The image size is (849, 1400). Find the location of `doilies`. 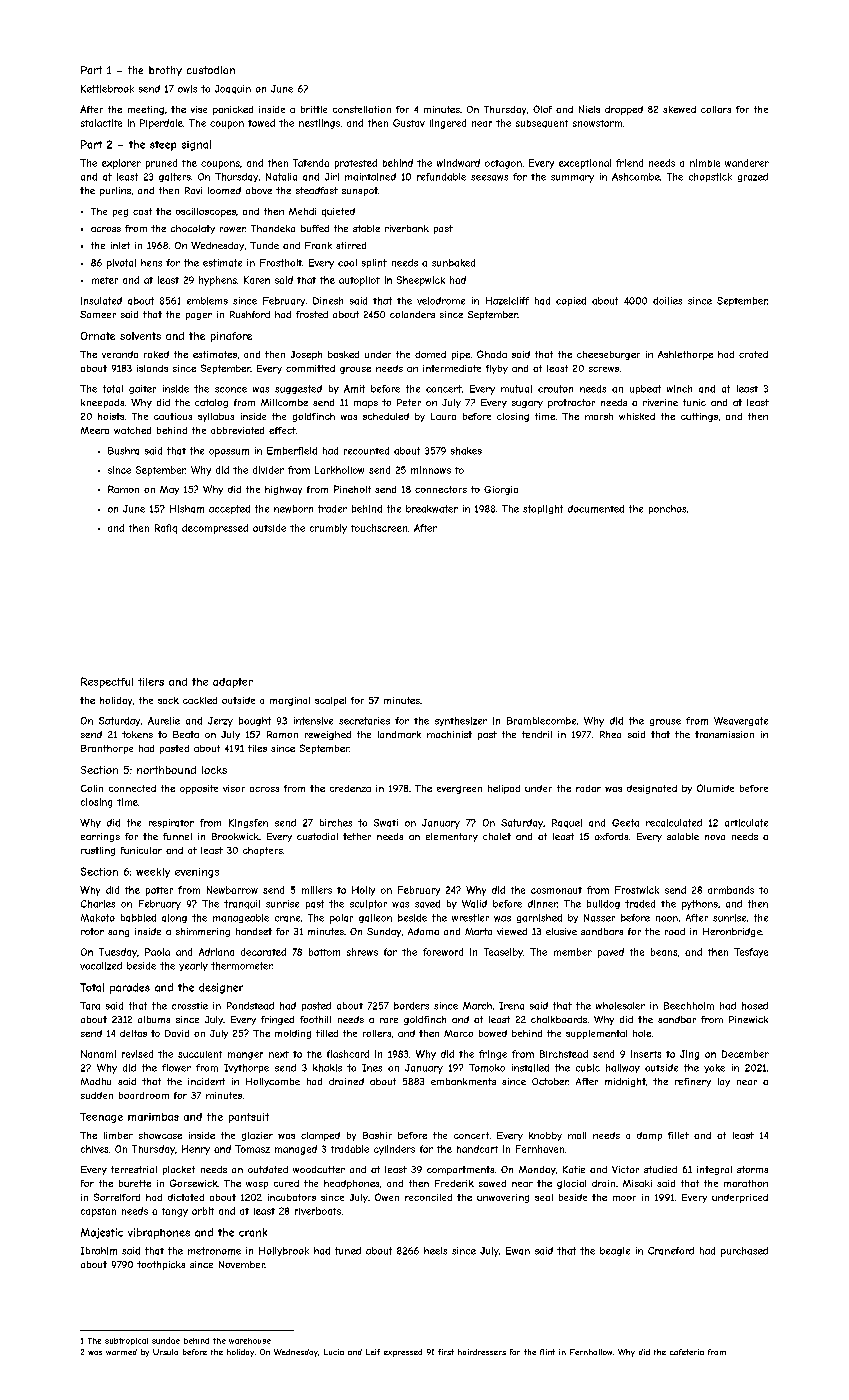

doilies is located at coordinates (667, 301).
